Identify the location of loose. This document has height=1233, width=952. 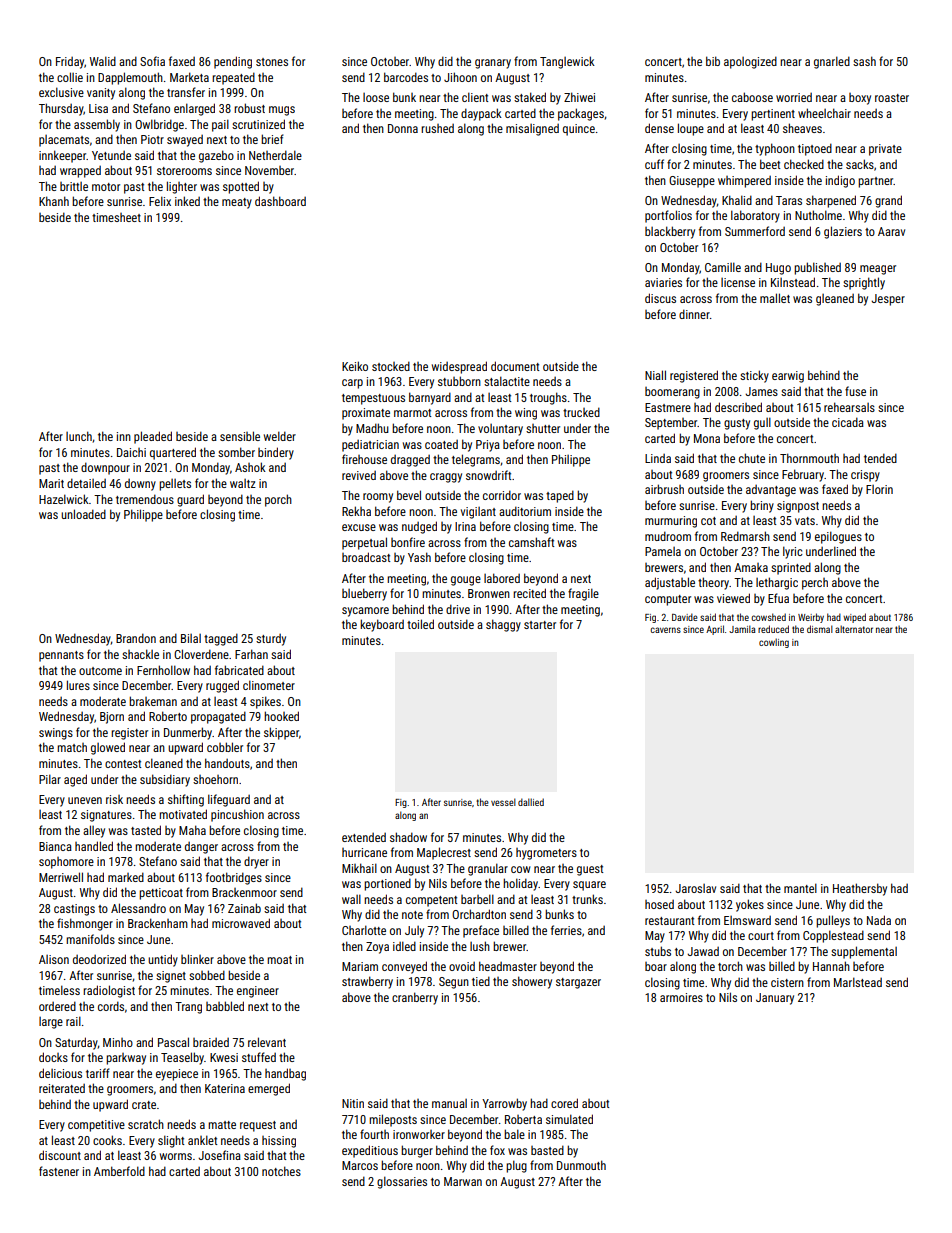
(376, 97).
